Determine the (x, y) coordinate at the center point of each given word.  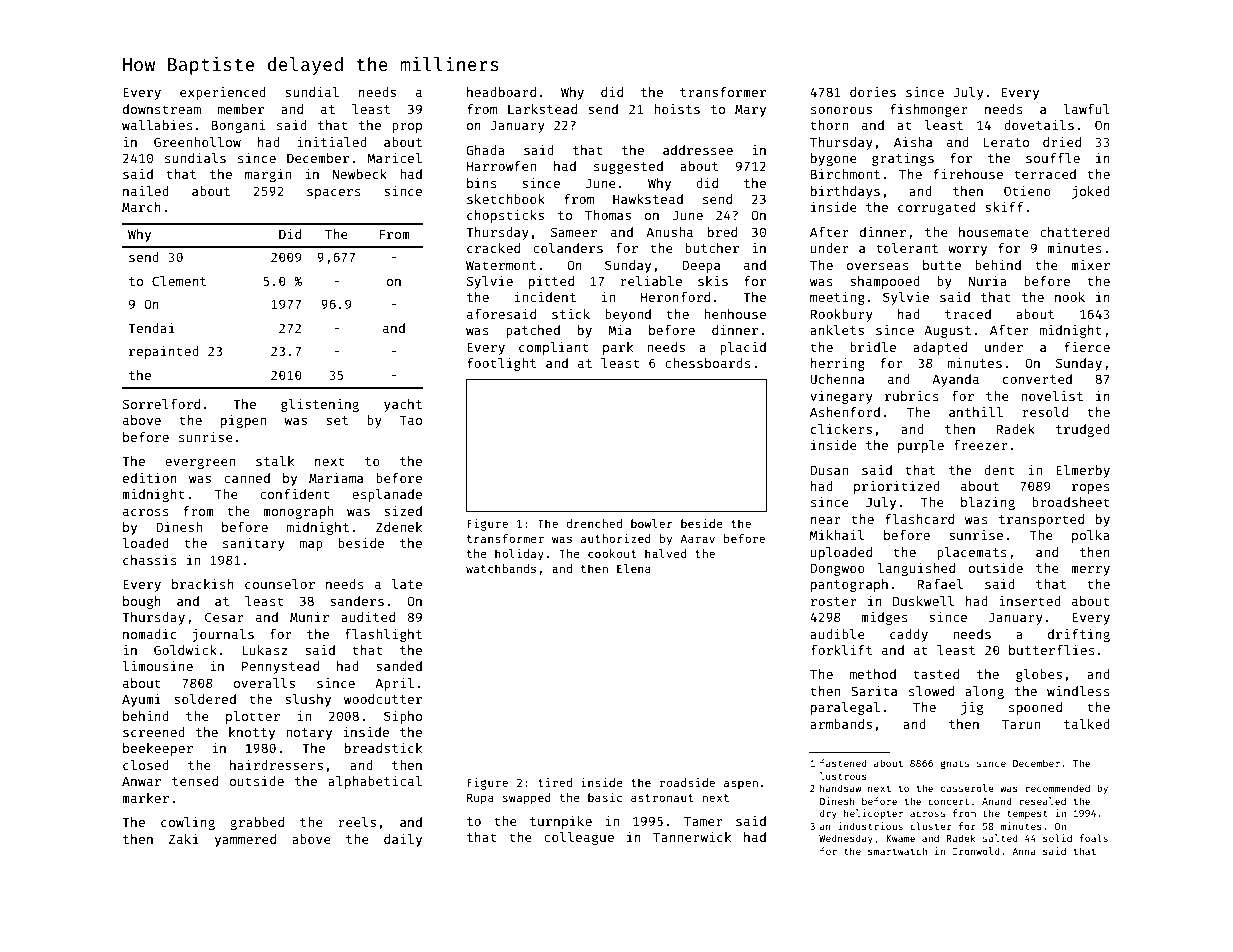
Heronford (675, 297)
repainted (164, 352)
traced (968, 314)
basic (605, 797)
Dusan (829, 470)
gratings (903, 159)
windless (1078, 691)
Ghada (485, 150)
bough (142, 602)
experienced (223, 93)
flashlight (383, 635)
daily (403, 840)
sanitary (254, 544)
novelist (1052, 396)
